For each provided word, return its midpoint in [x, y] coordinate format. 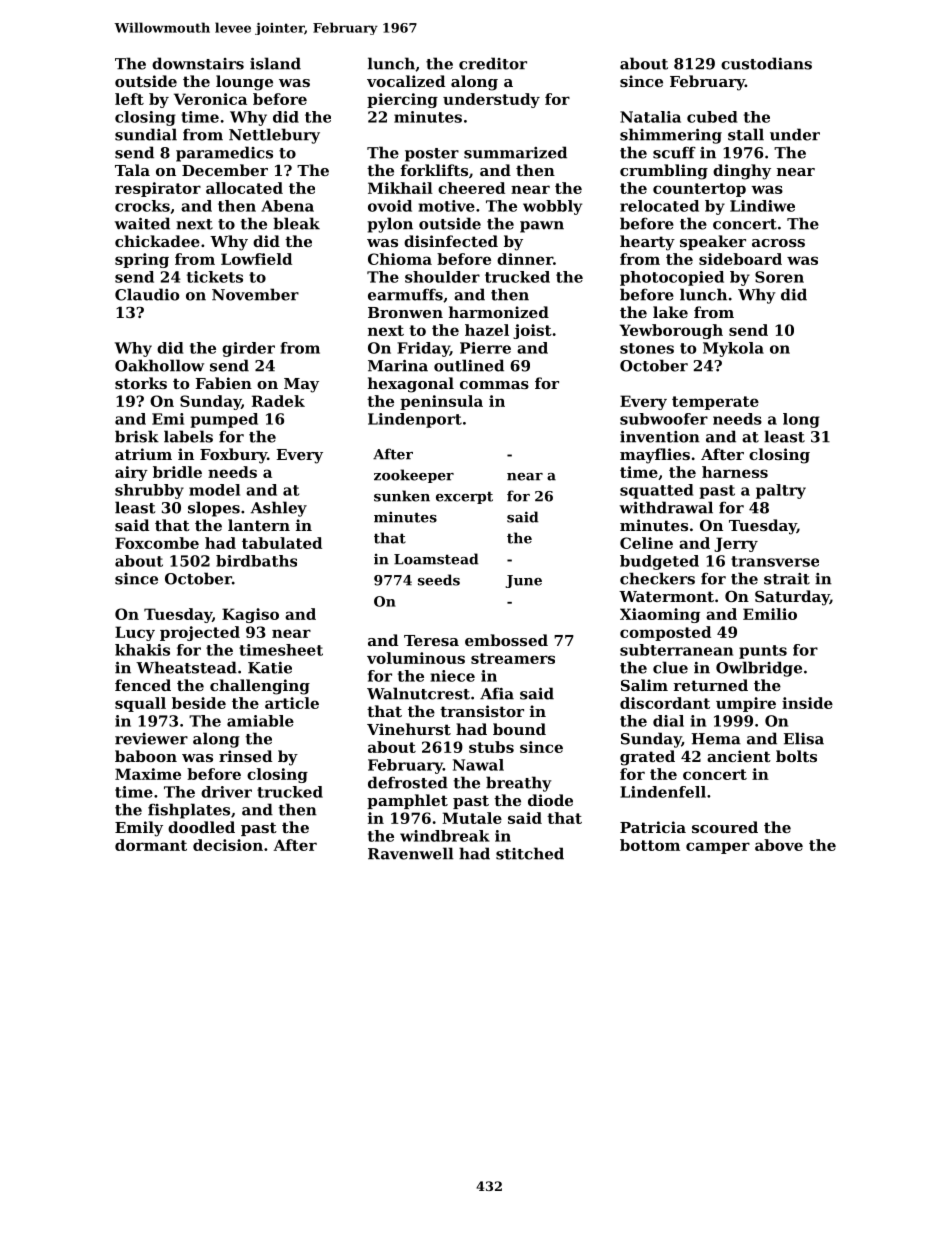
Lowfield [256, 259]
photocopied [672, 278]
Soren [779, 277]
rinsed [245, 756]
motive [447, 206]
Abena [287, 206]
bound [519, 729]
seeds [439, 580]
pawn [542, 227]
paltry [781, 491]
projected [200, 633]
